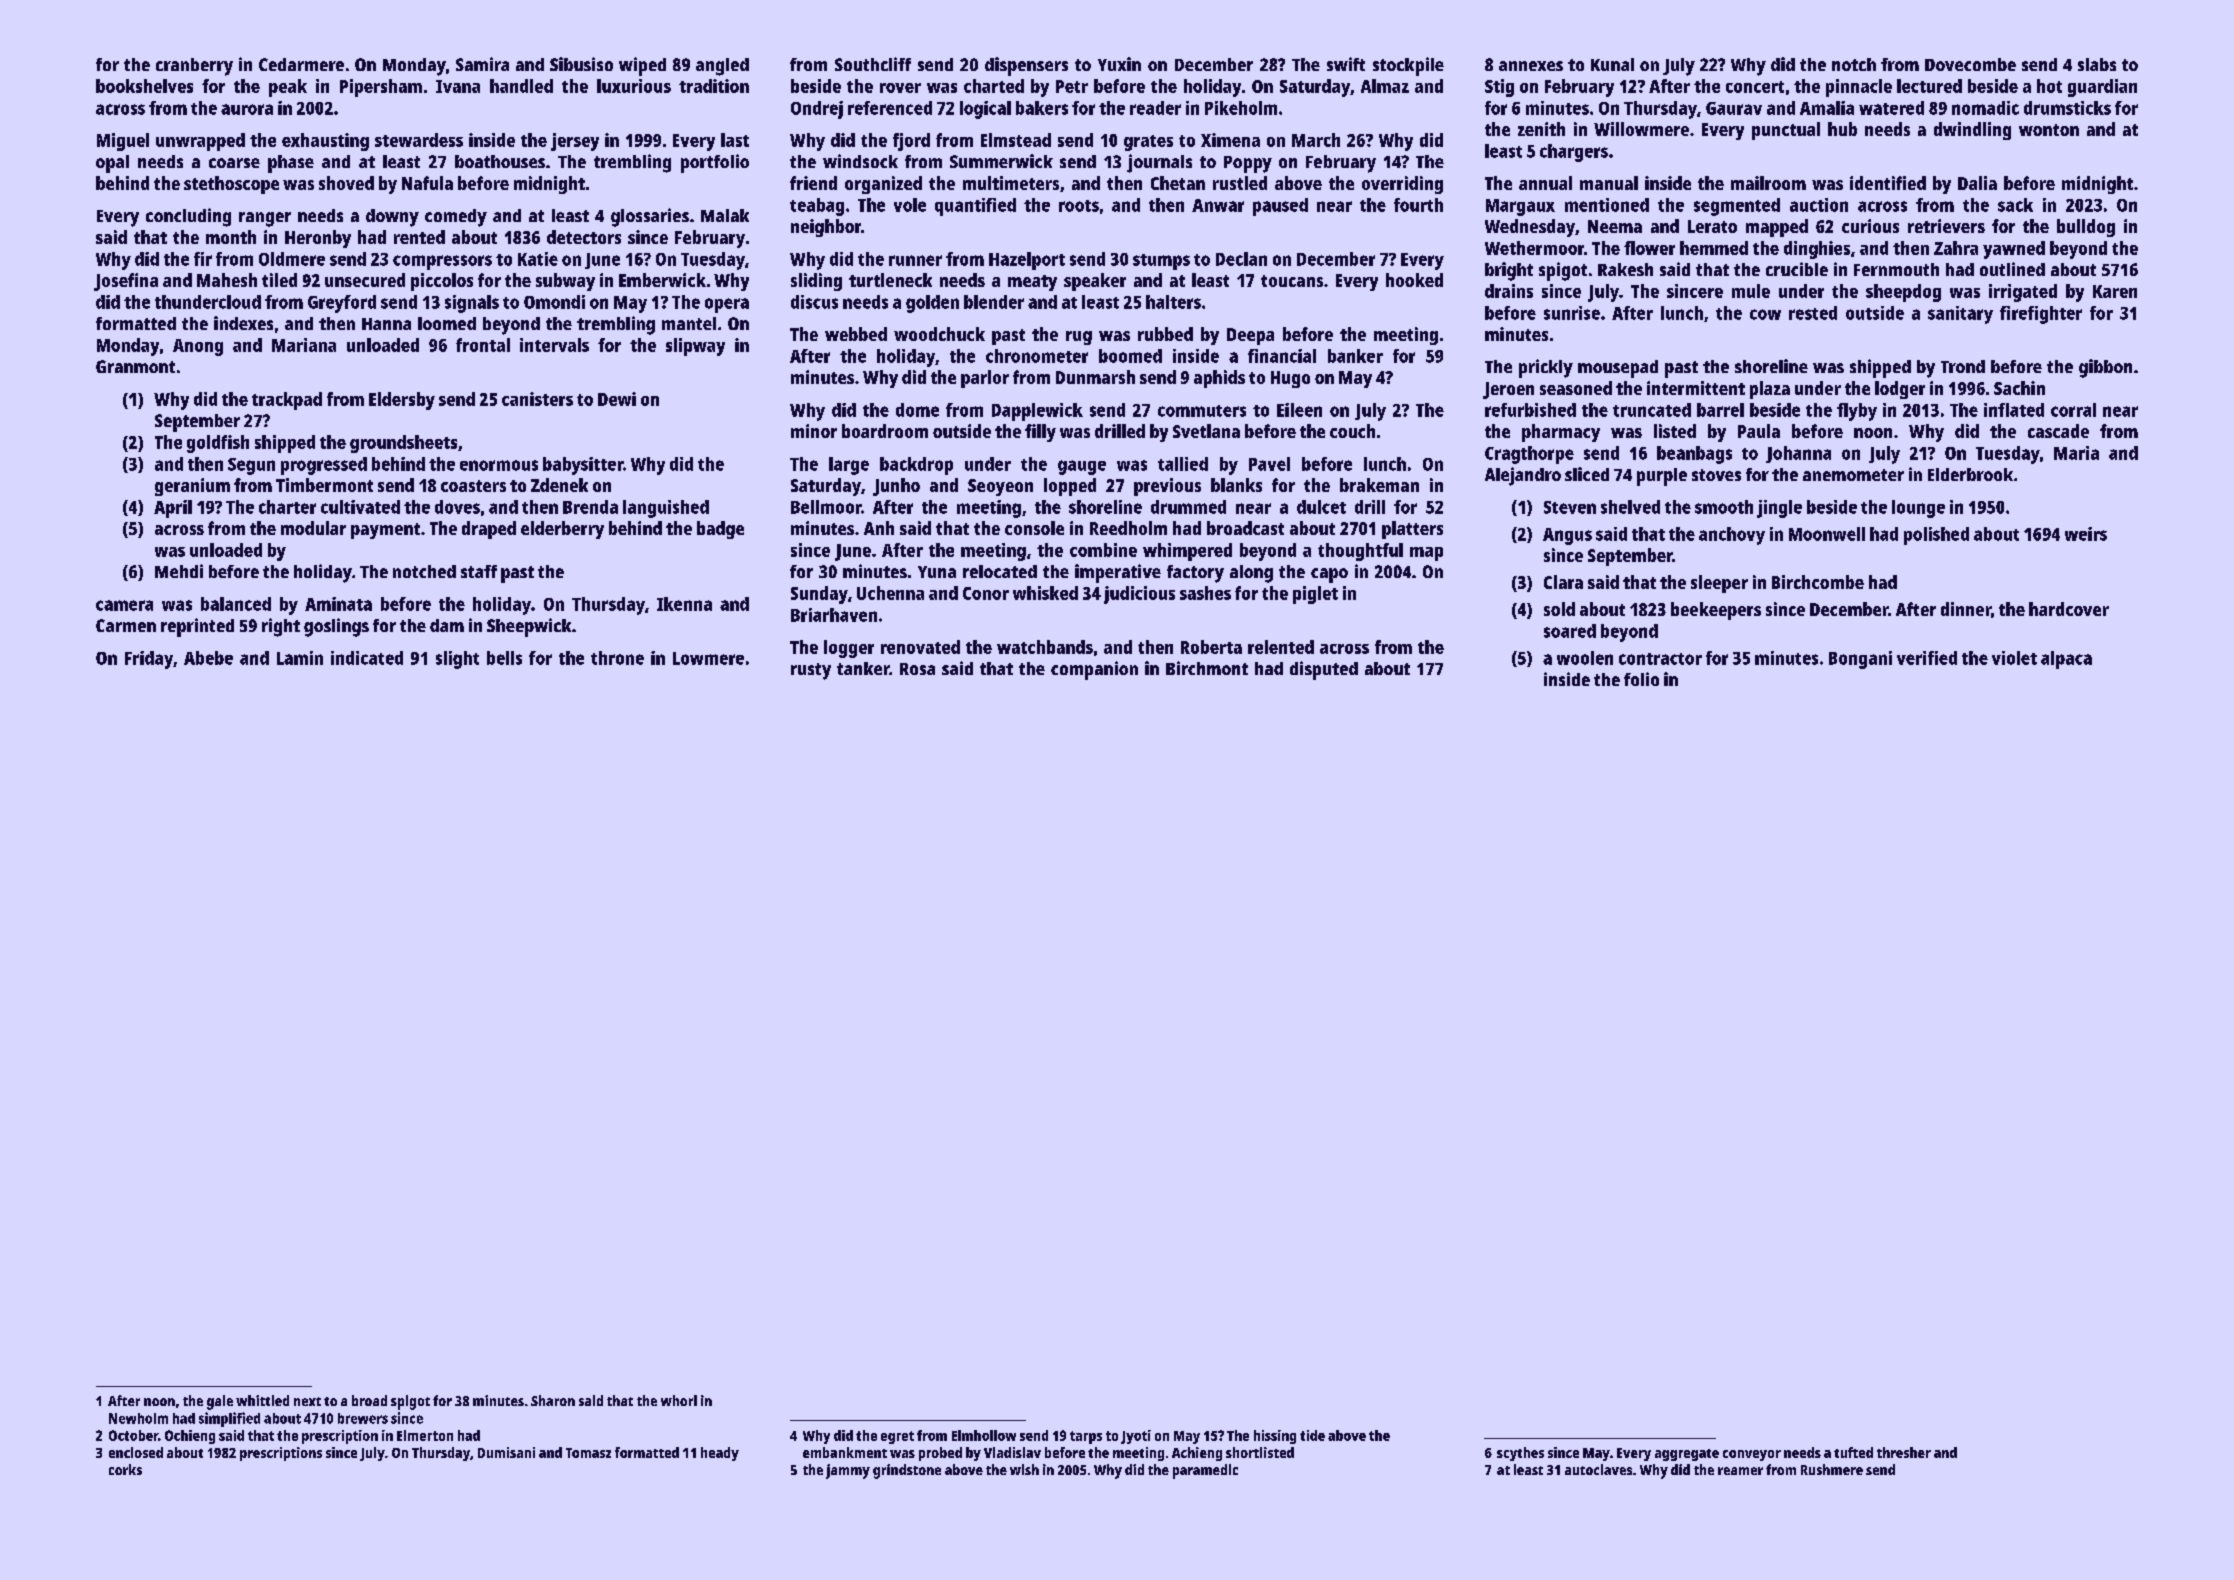 Image resolution: width=2234 pixels, height=1580 pixels. Describe the element at coordinates (2097, 64) in the image. I see `slabs` at that location.
